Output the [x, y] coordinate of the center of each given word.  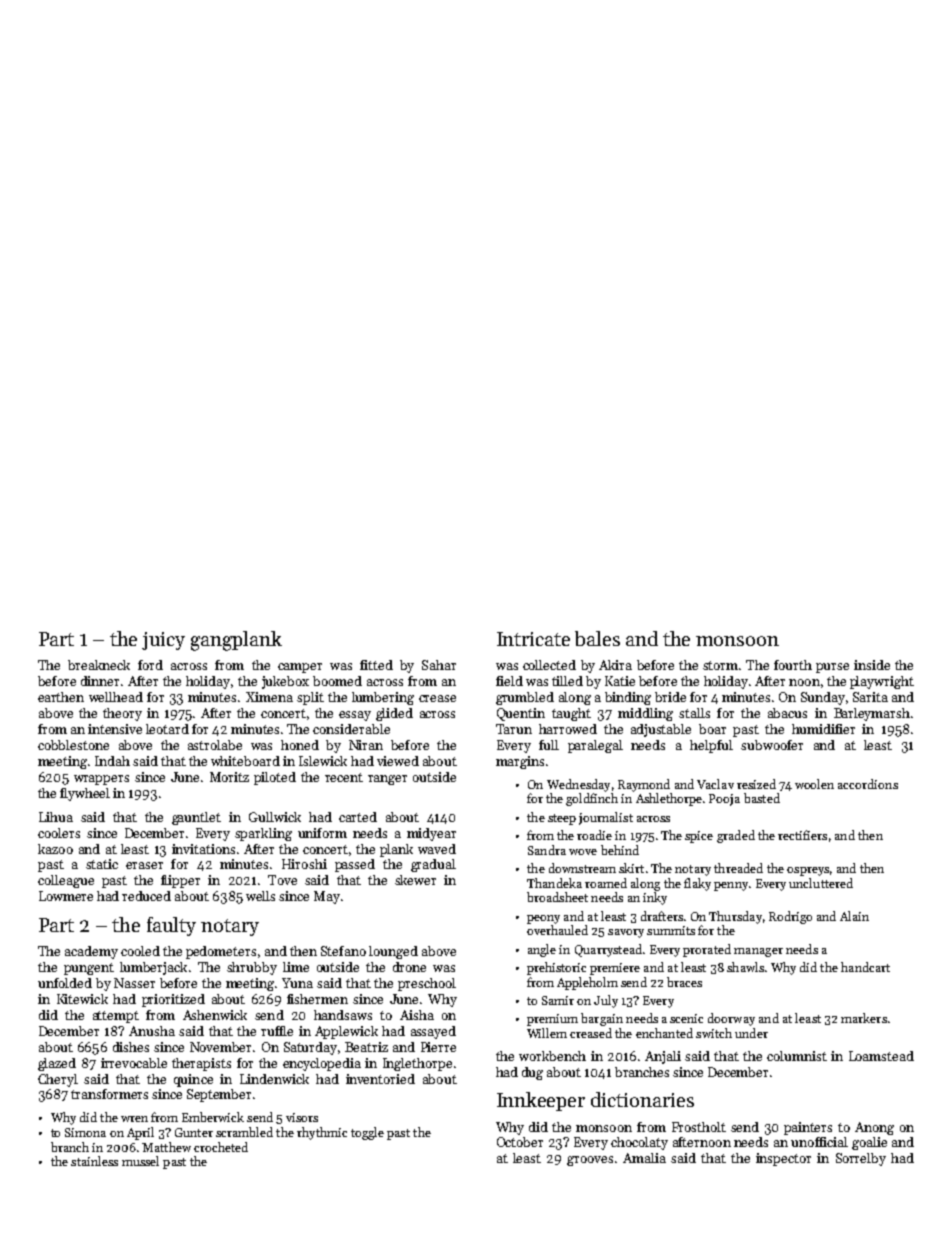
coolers [59, 833]
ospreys [808, 871]
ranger [387, 780]
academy [91, 952]
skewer [415, 880]
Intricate [533, 639]
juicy [163, 641]
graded [736, 836]
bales [597, 638]
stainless [94, 1161]
